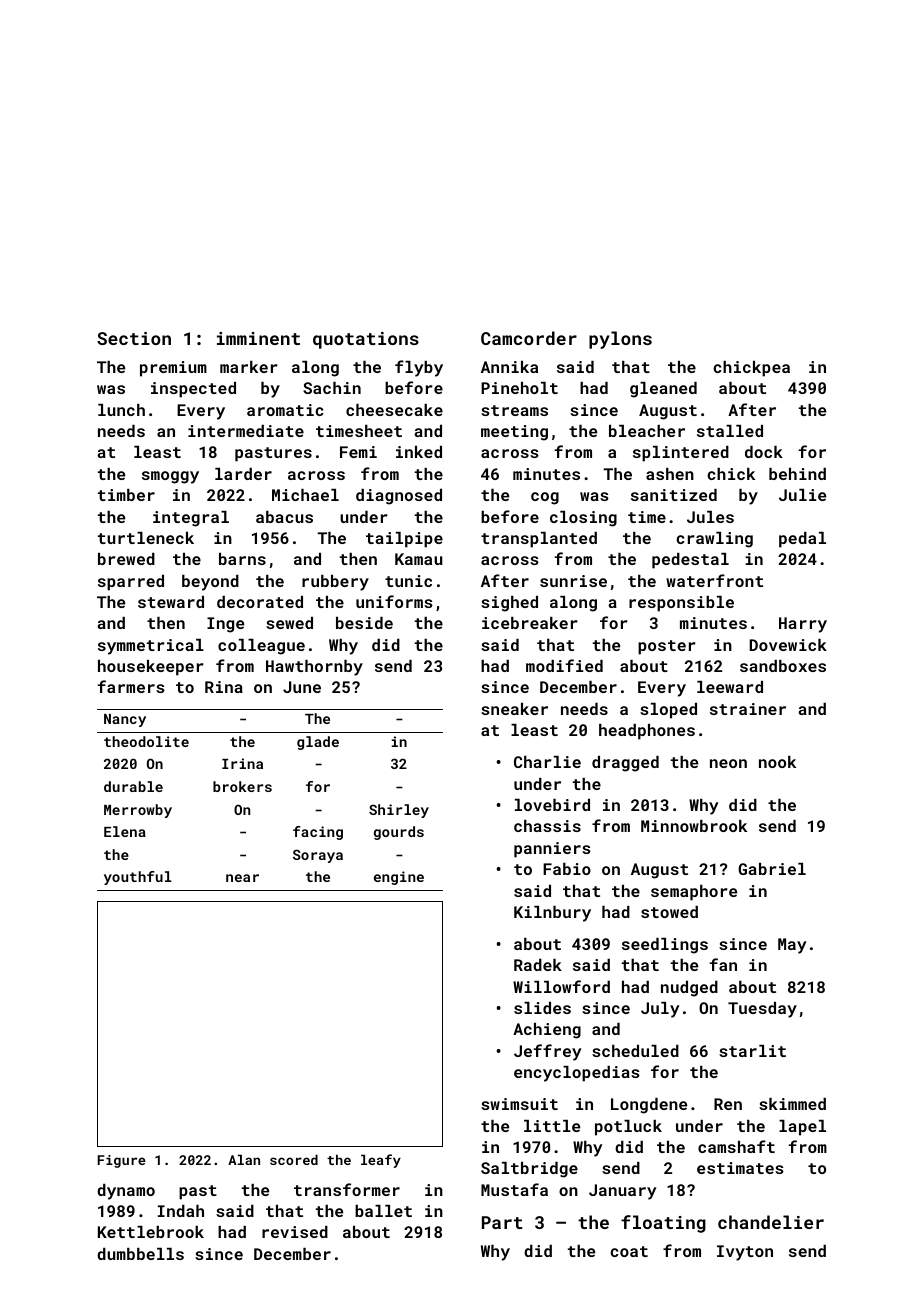 This screenshot has width=924, height=1308. I want to click on modified, so click(564, 665).
